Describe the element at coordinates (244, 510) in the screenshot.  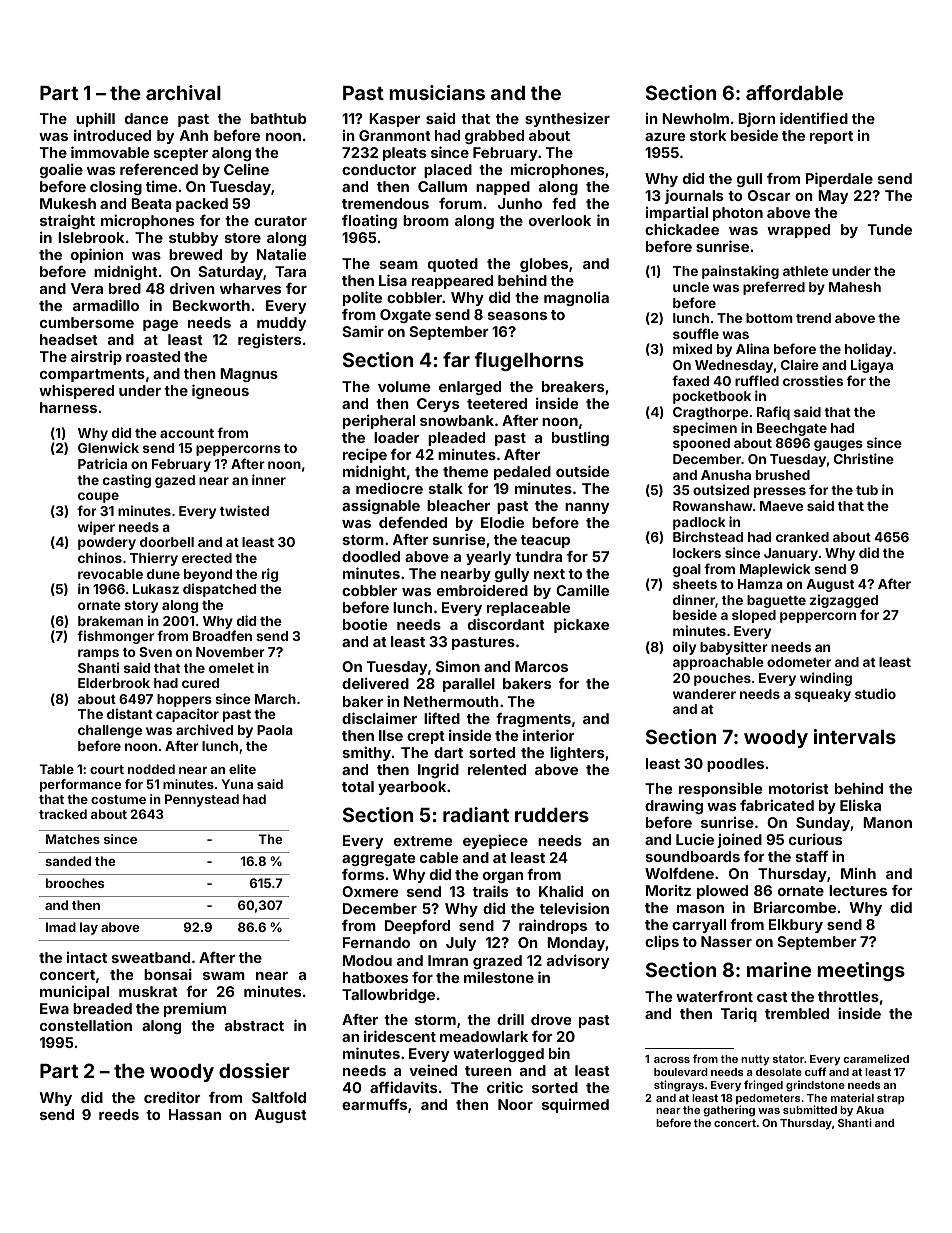
I see `twisted` at that location.
